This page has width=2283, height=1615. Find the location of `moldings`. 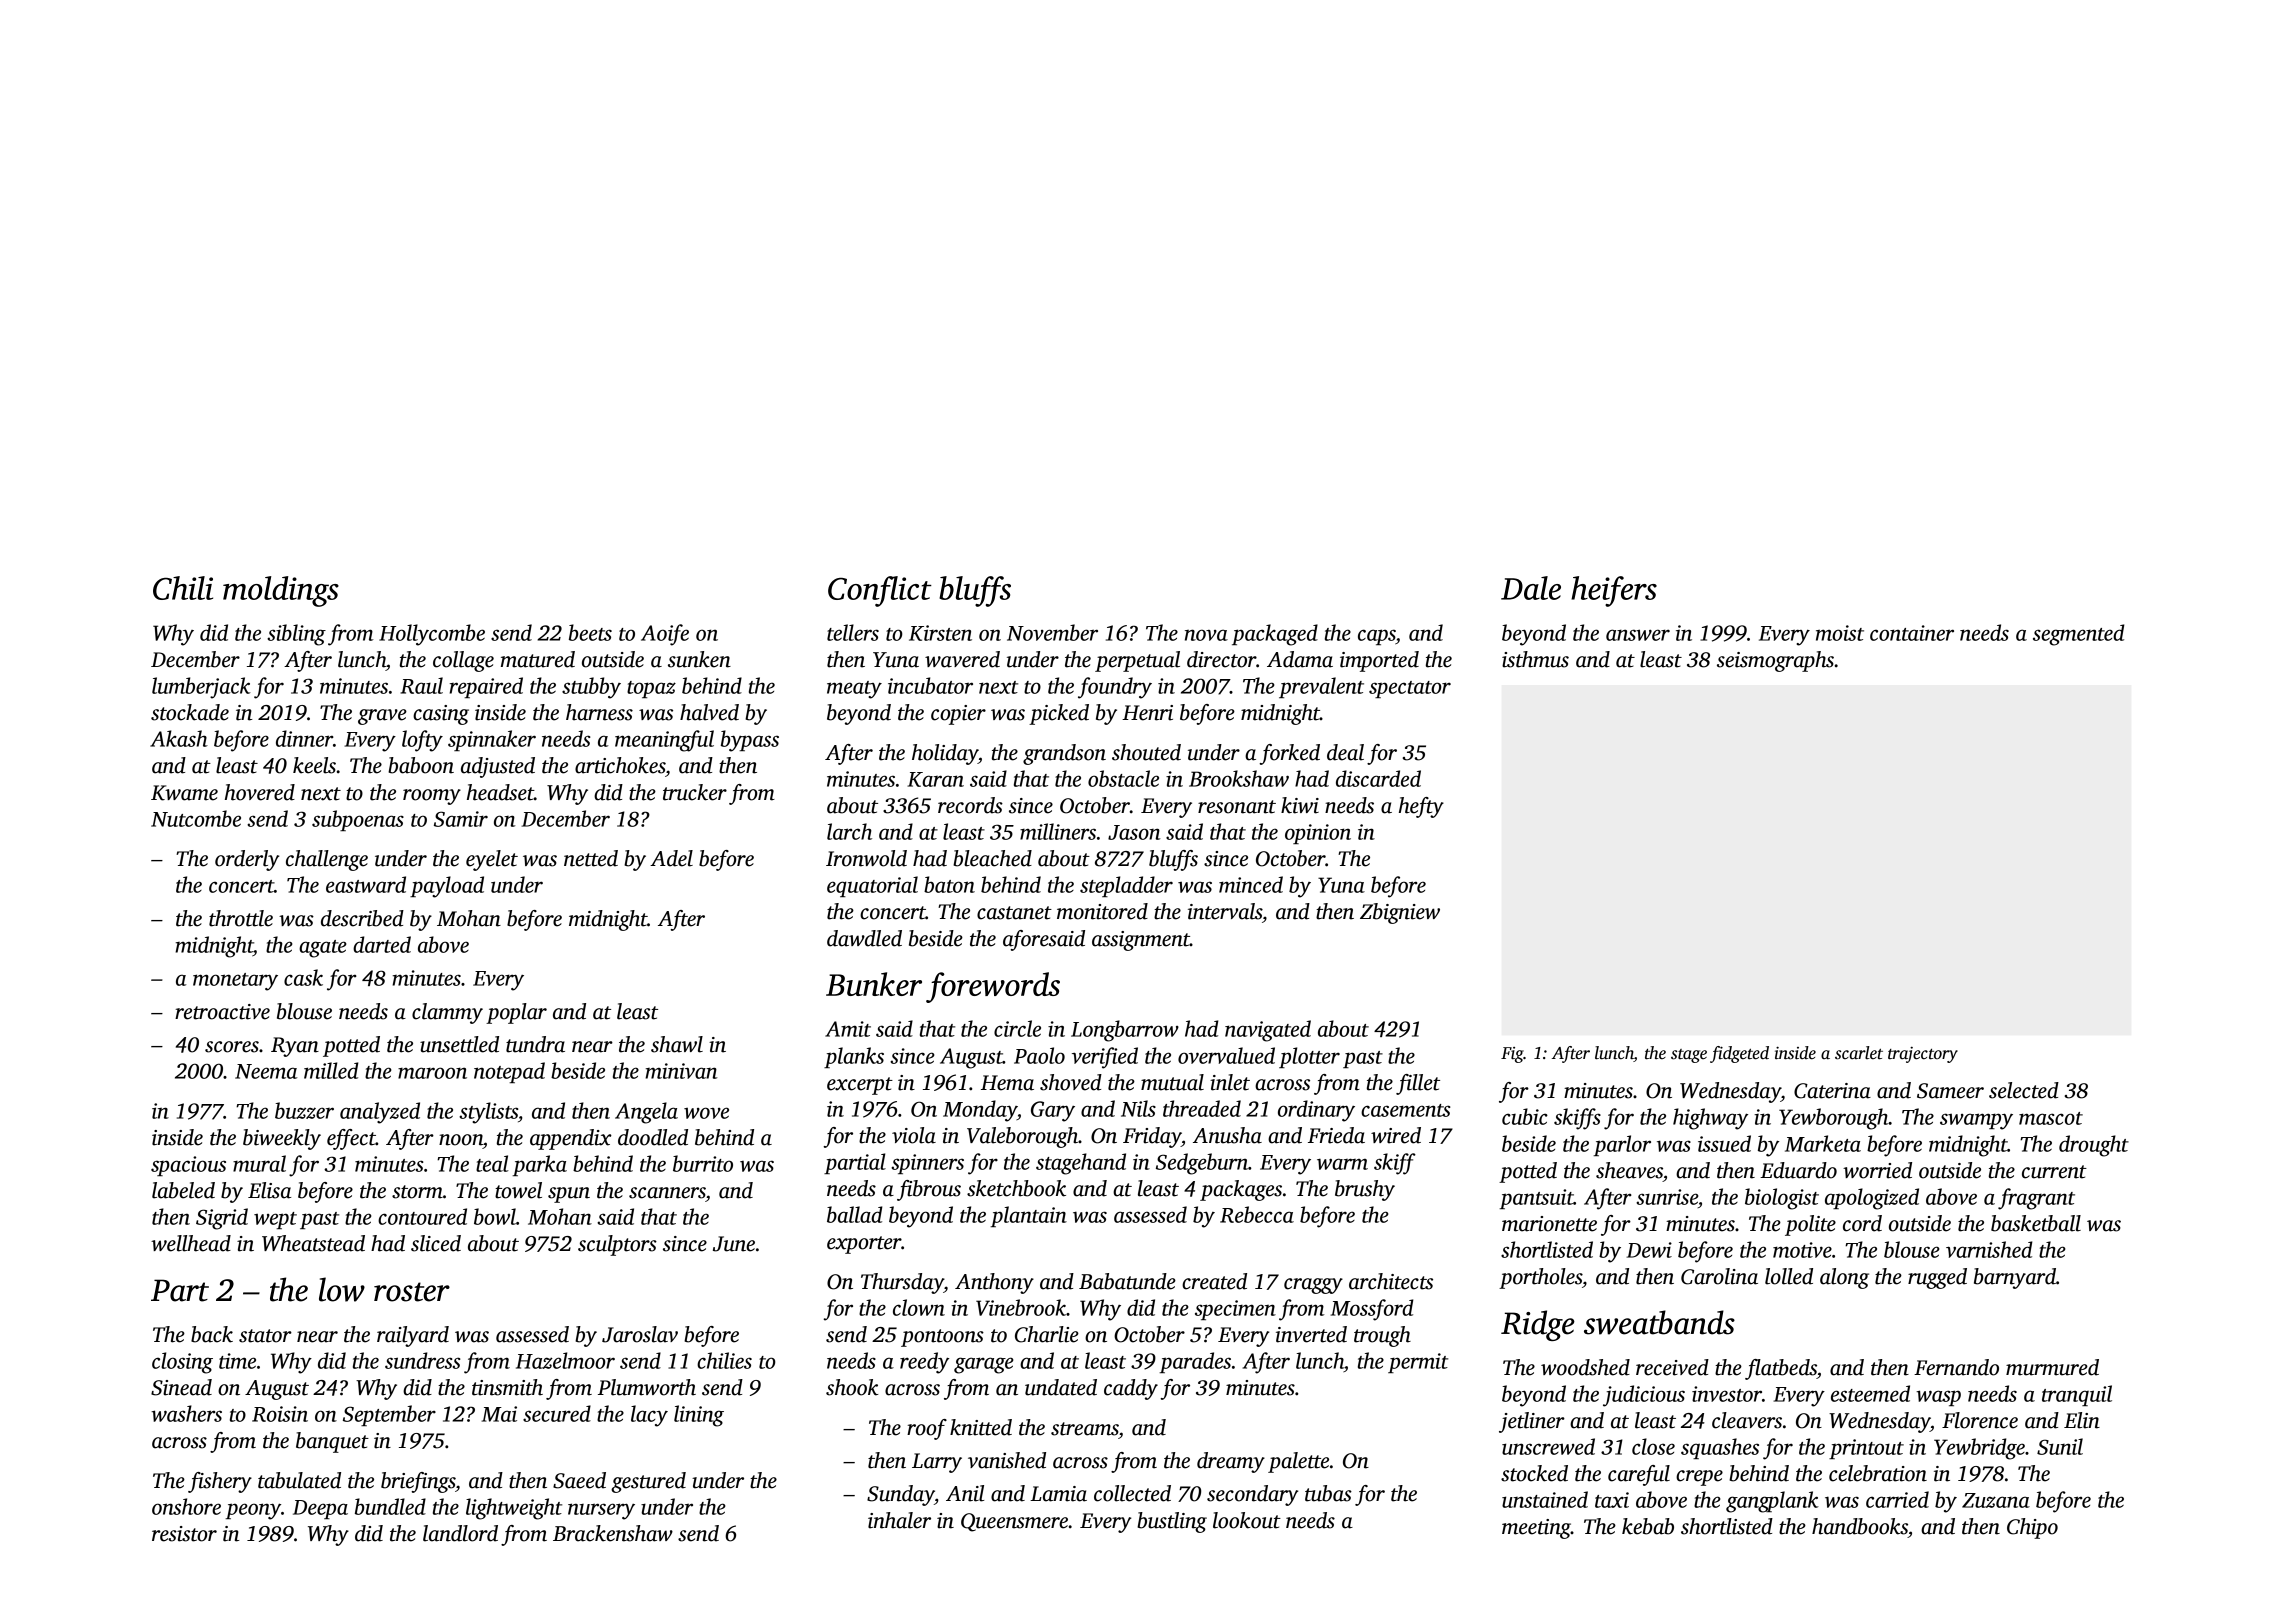

moldings is located at coordinates (281, 591).
